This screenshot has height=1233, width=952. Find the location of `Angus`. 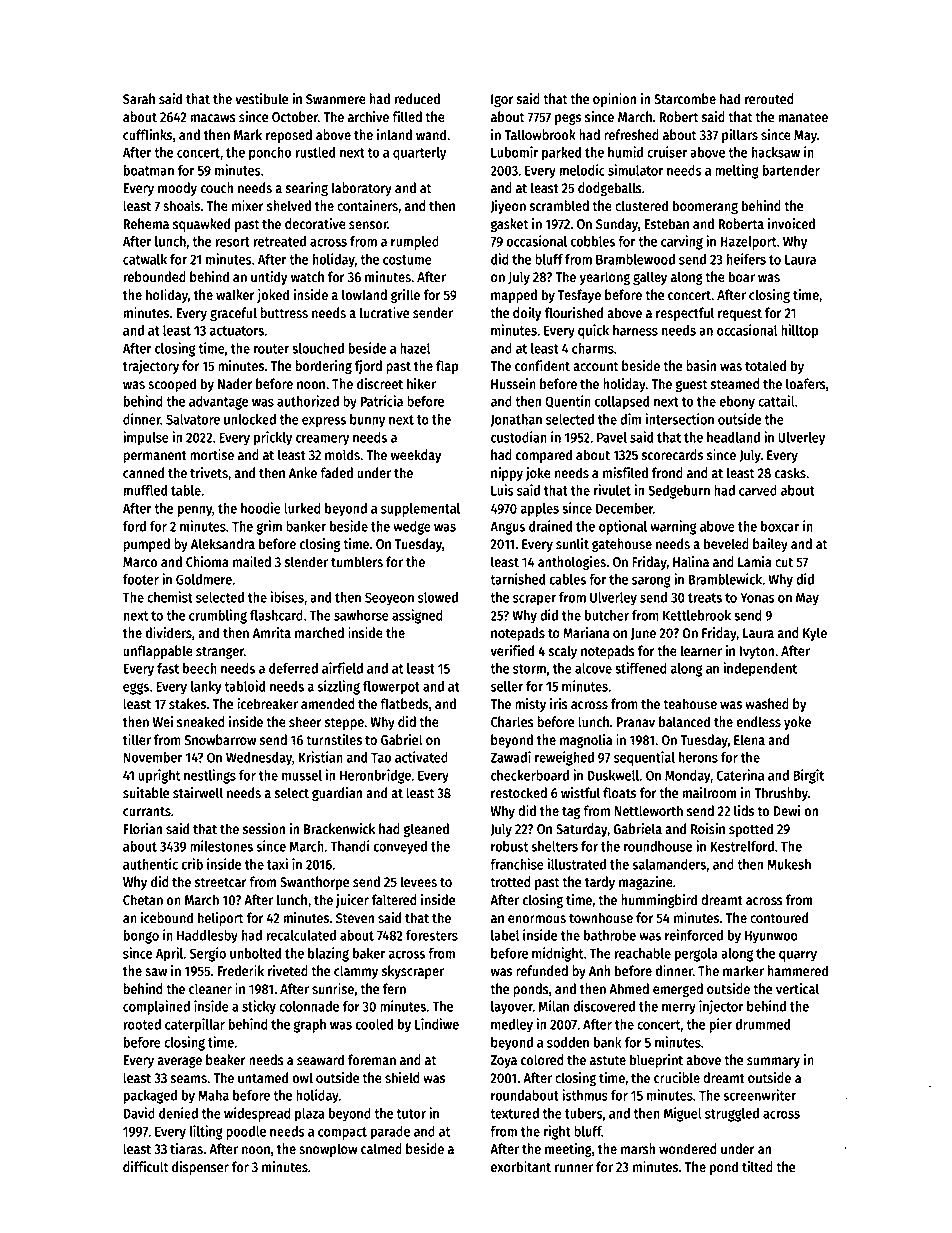

Angus is located at coordinates (507, 528).
